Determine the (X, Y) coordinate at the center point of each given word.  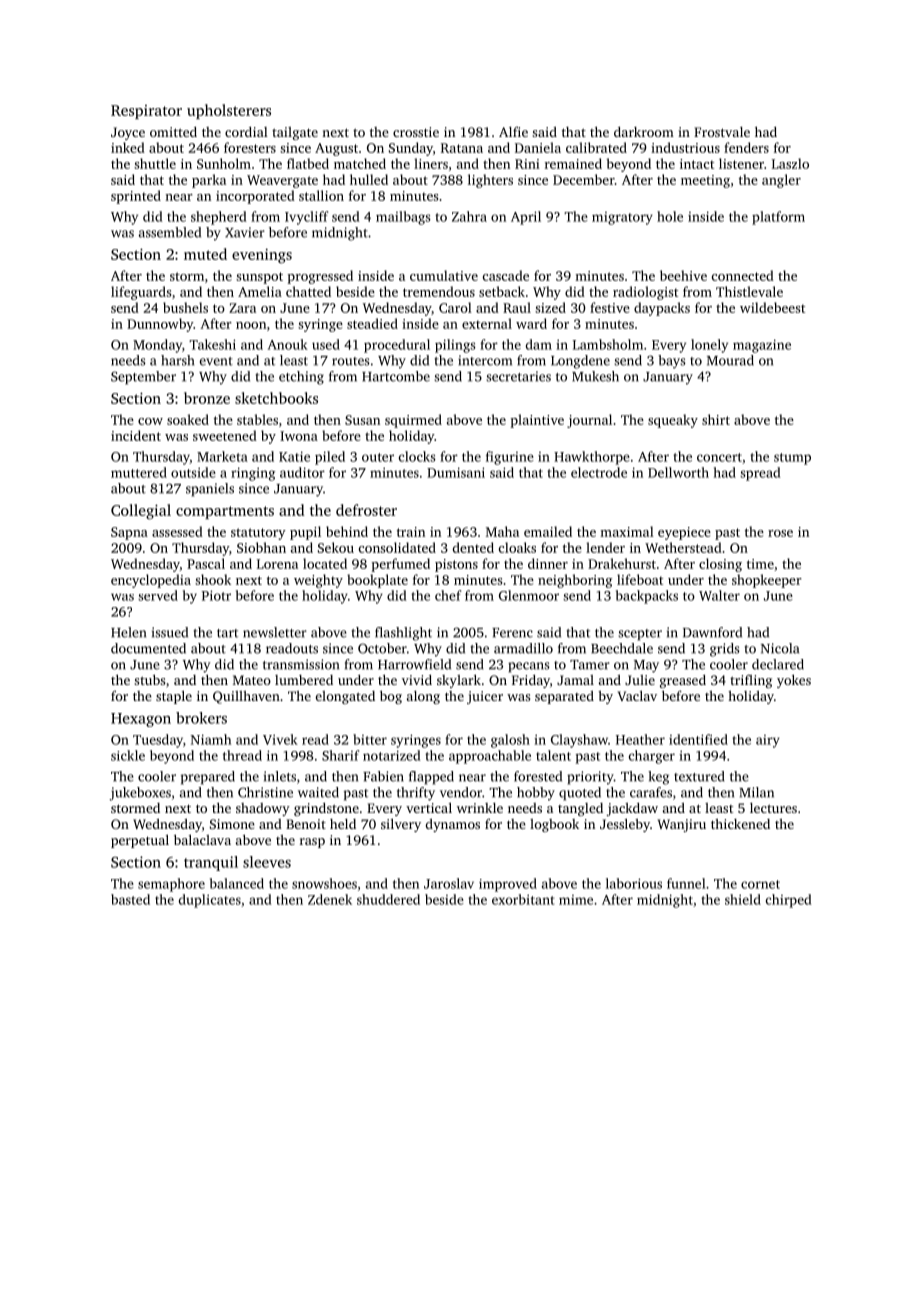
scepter (640, 635)
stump (792, 459)
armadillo (523, 648)
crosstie (416, 132)
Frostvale (722, 132)
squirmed (413, 421)
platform (778, 218)
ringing (253, 474)
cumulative (444, 275)
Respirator (146, 112)
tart (227, 633)
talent (553, 755)
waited (318, 792)
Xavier (245, 232)
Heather (640, 739)
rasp (312, 843)
